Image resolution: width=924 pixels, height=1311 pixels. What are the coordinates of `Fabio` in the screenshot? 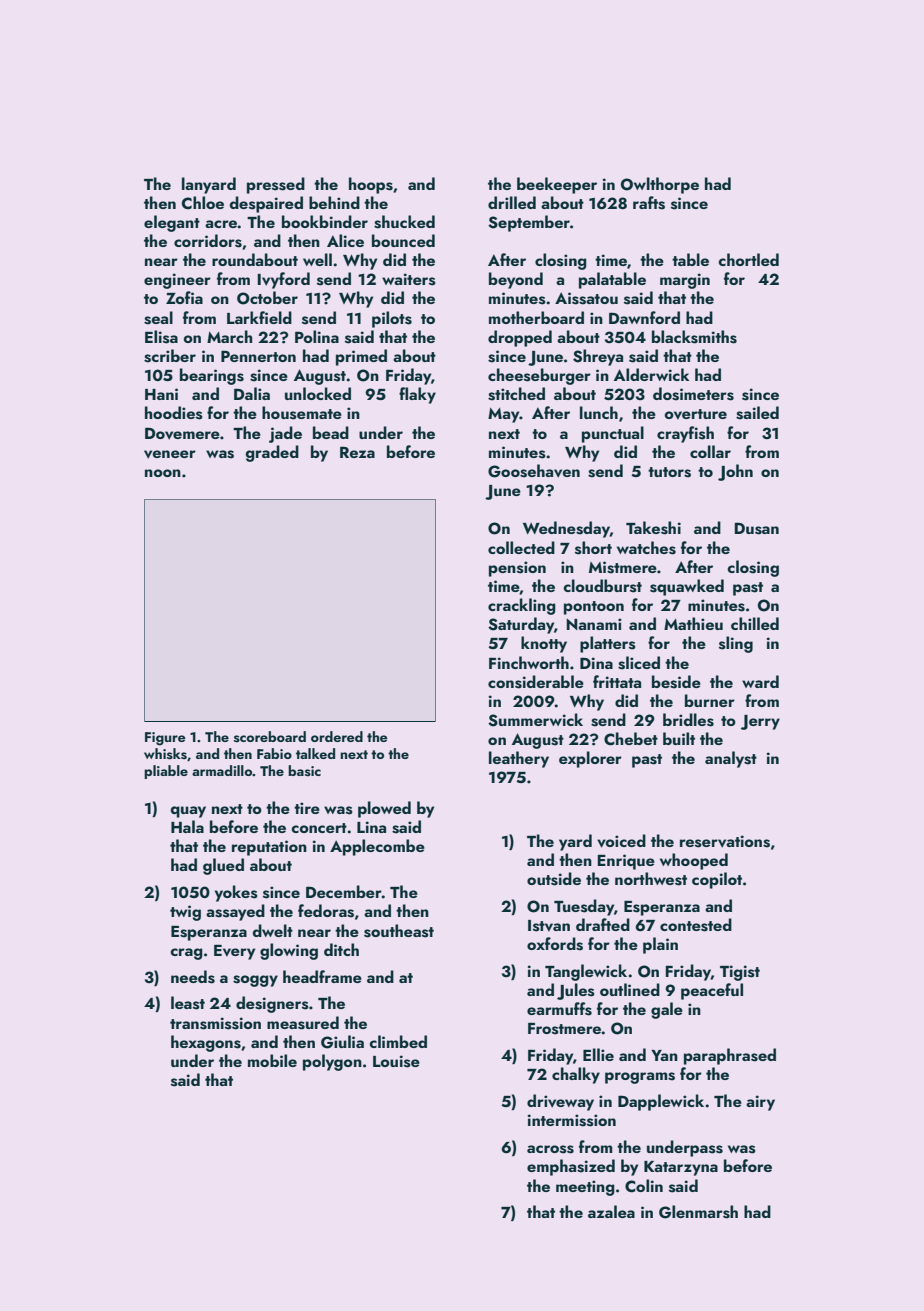 It's located at (274, 753).
